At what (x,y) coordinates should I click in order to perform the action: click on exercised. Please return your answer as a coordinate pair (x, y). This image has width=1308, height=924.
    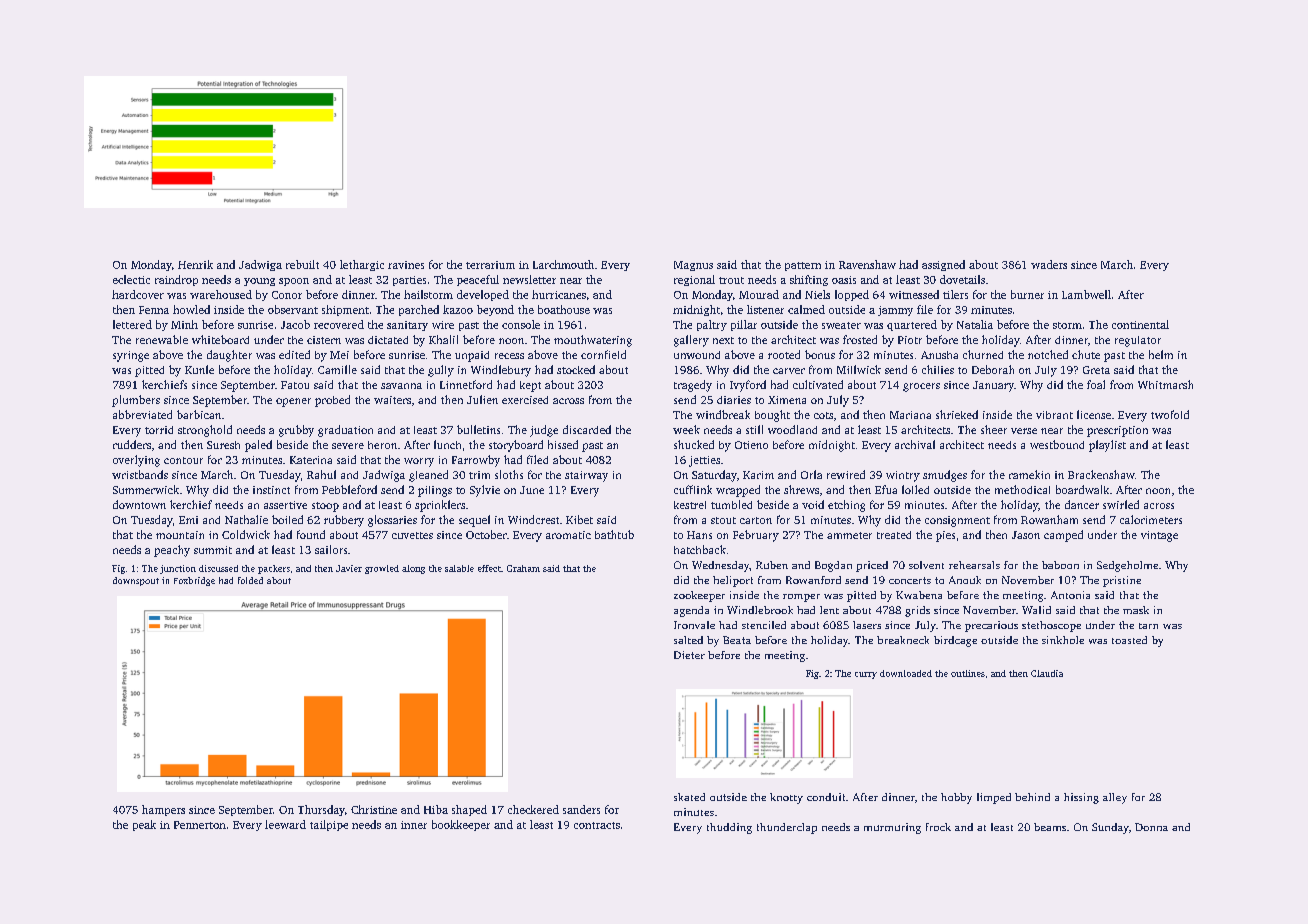
    Looking at the image, I should click on (525, 400).
